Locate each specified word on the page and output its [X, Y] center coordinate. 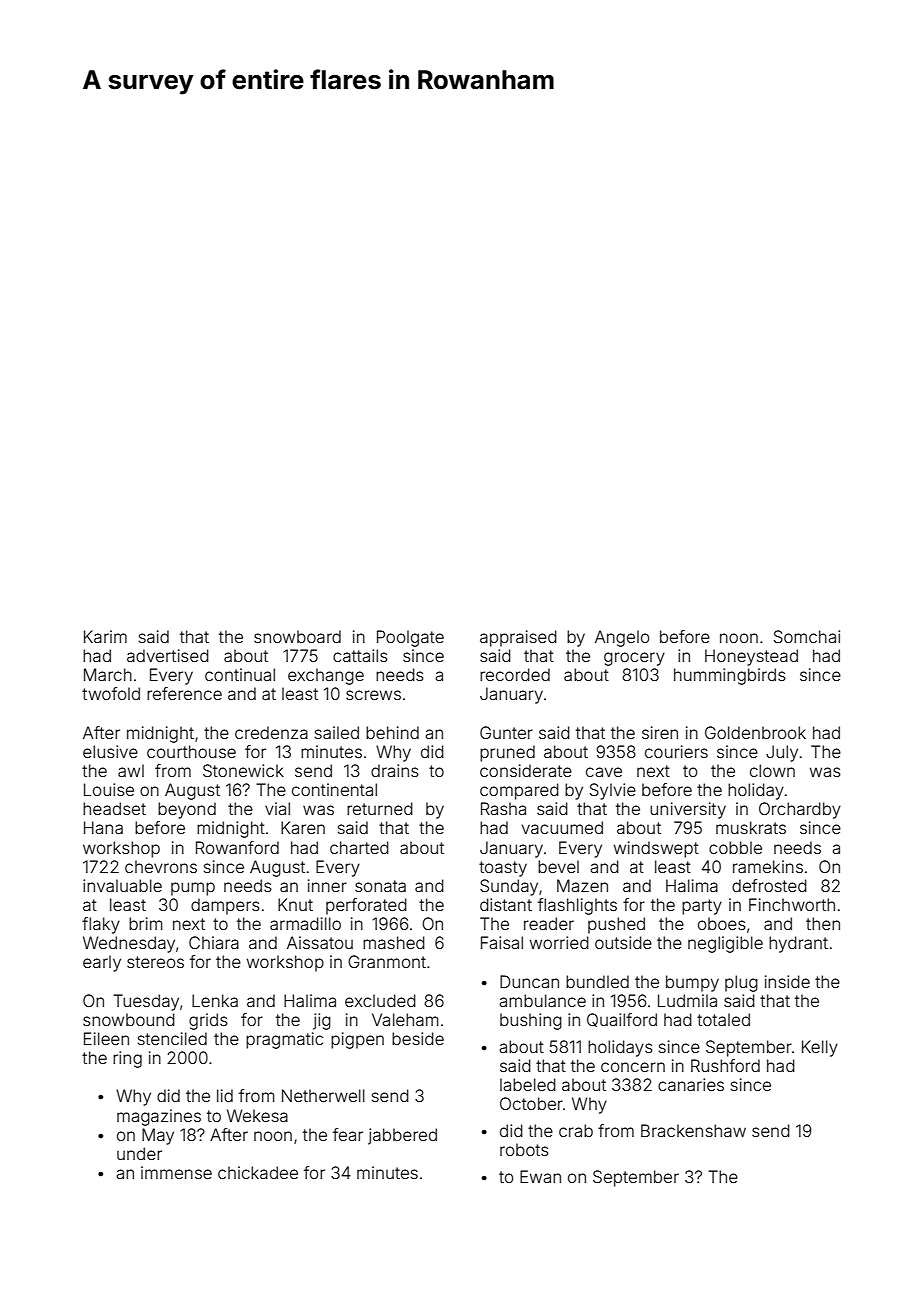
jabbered [402, 1136]
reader [549, 923]
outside [623, 942]
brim [145, 923]
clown [772, 770]
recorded [515, 674]
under [139, 1153]
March [108, 674]
